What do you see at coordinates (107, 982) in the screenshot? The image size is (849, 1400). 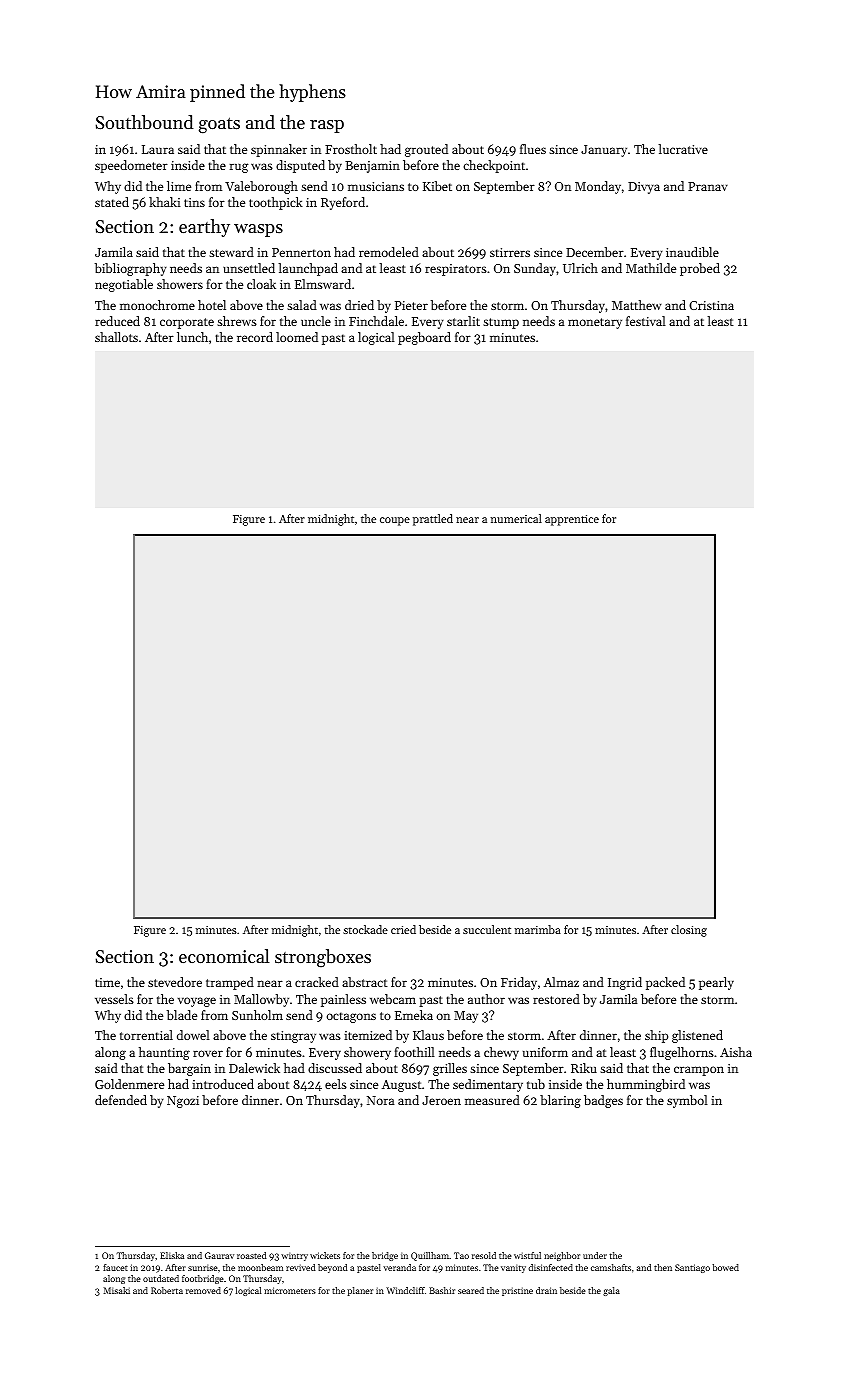 I see `time` at bounding box center [107, 982].
